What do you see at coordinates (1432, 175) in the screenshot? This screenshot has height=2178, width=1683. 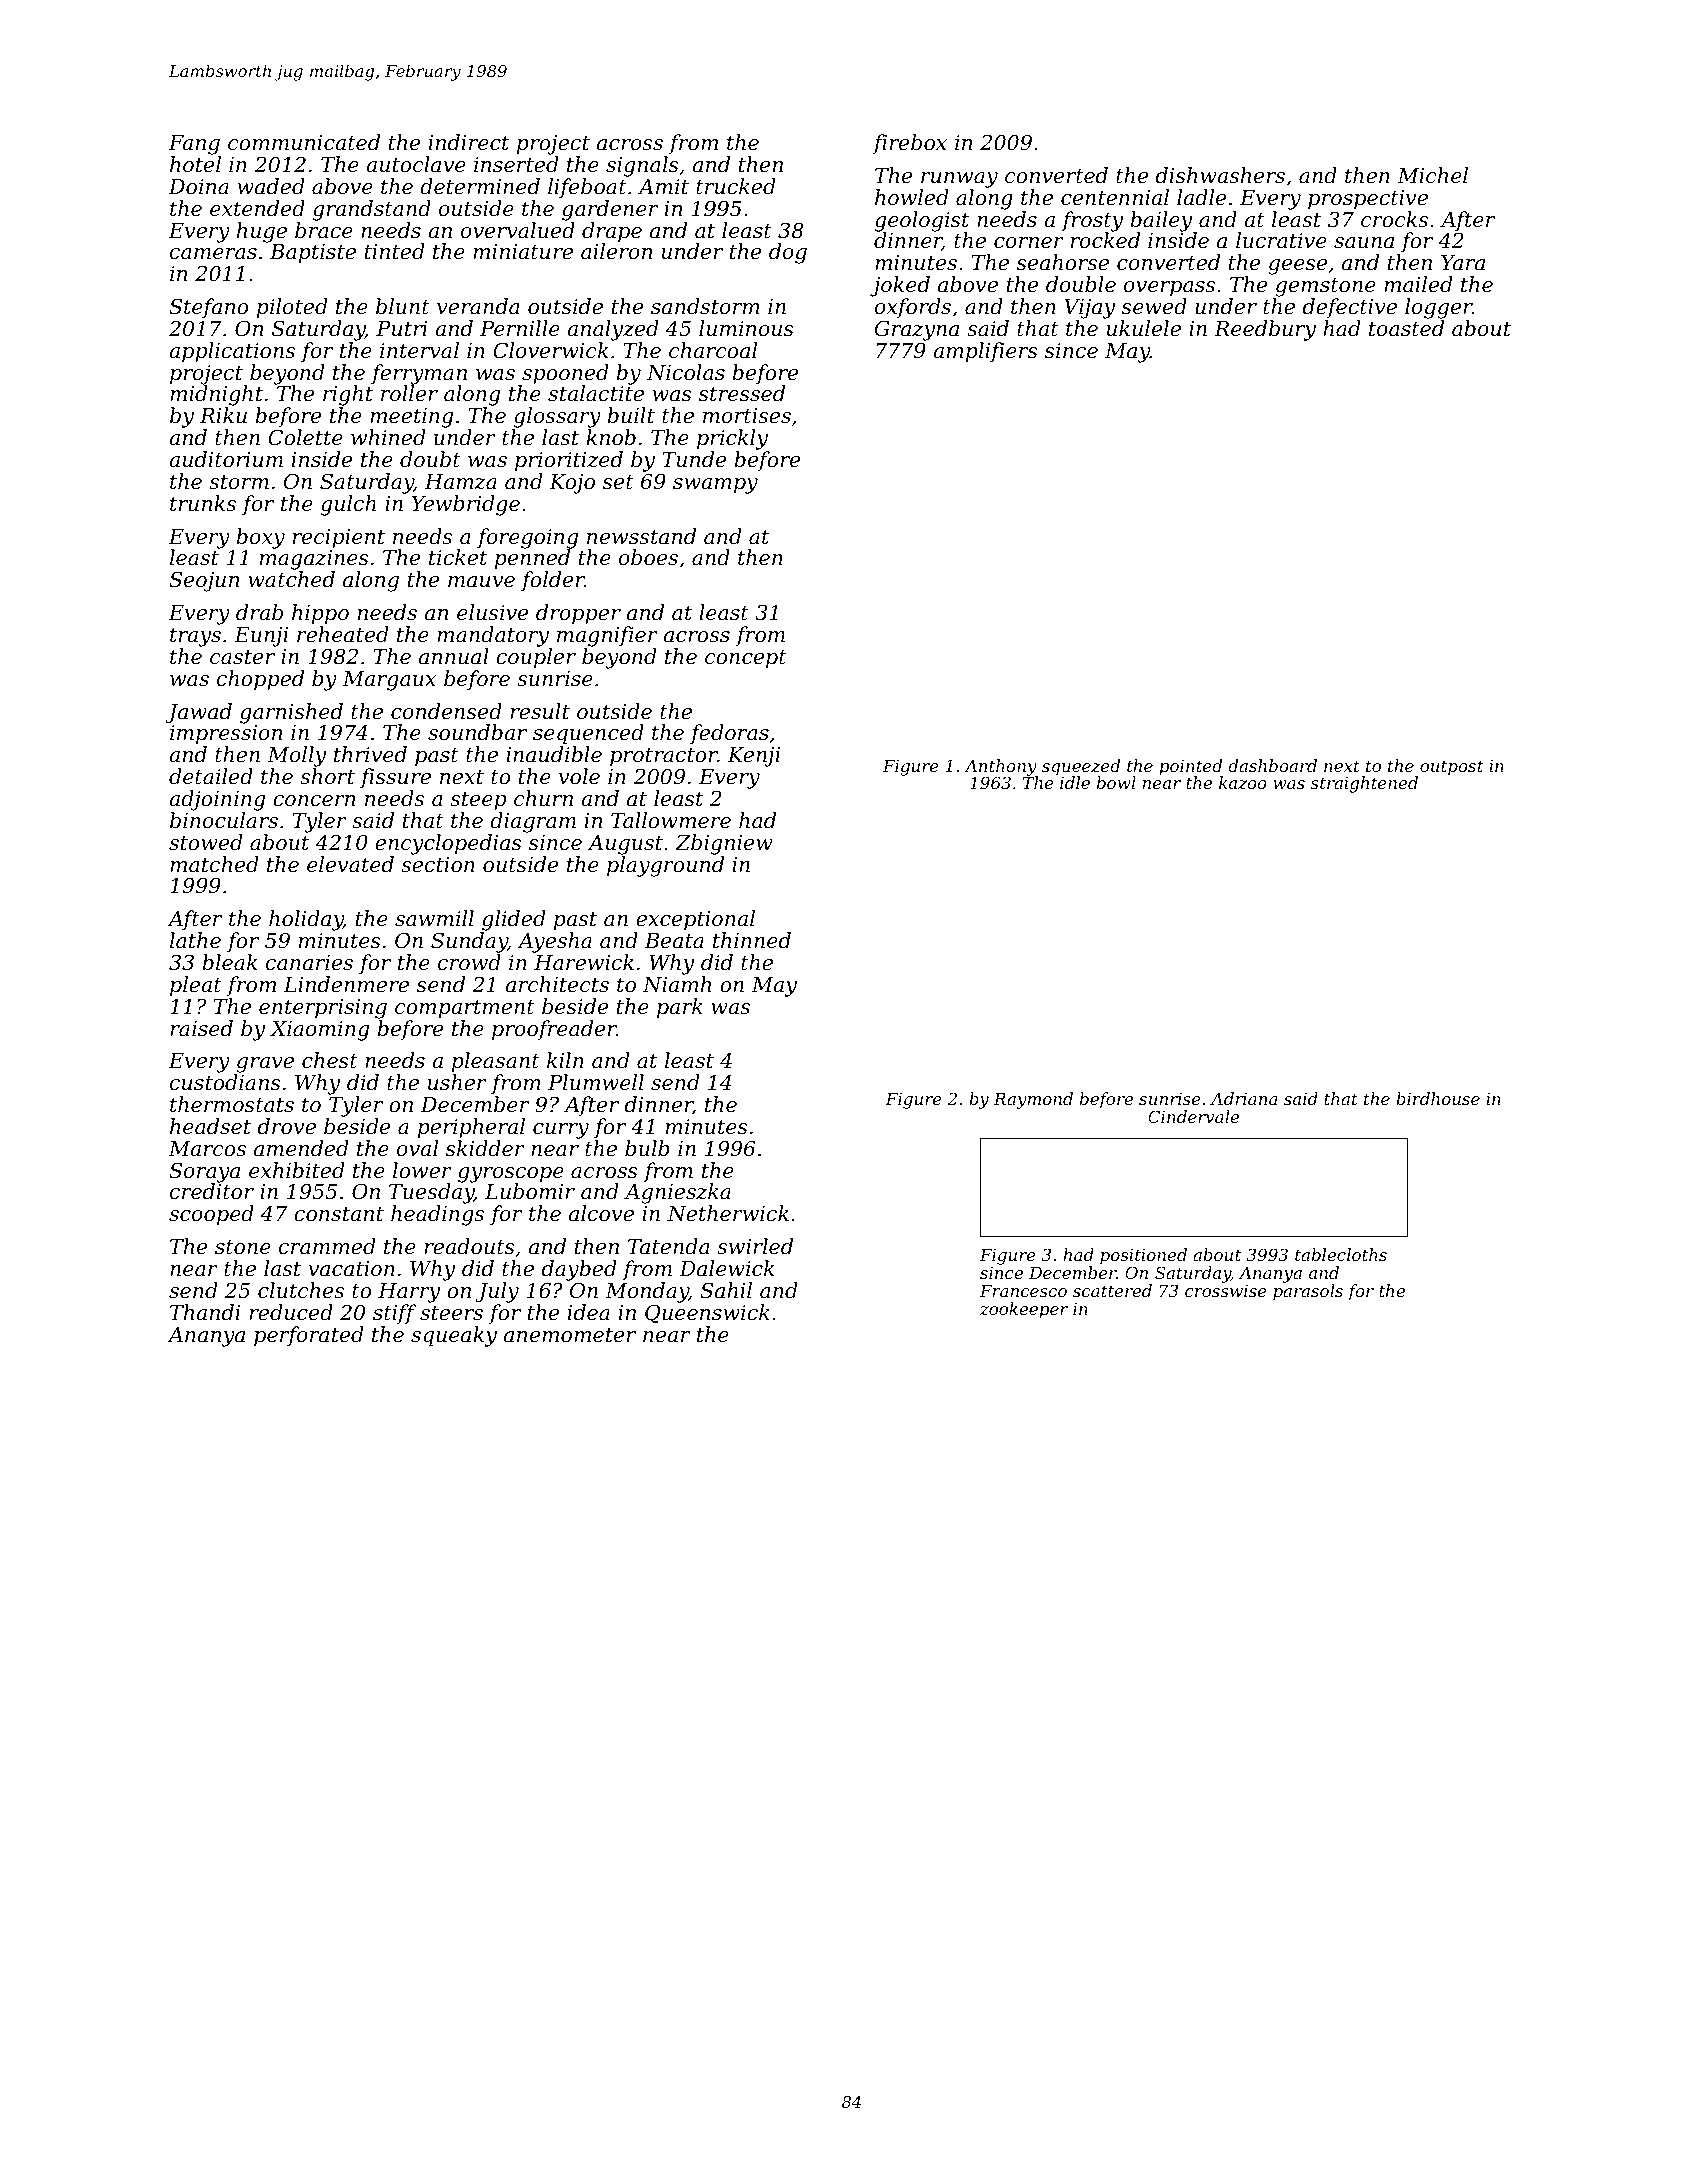 I see `Michel` at bounding box center [1432, 175].
